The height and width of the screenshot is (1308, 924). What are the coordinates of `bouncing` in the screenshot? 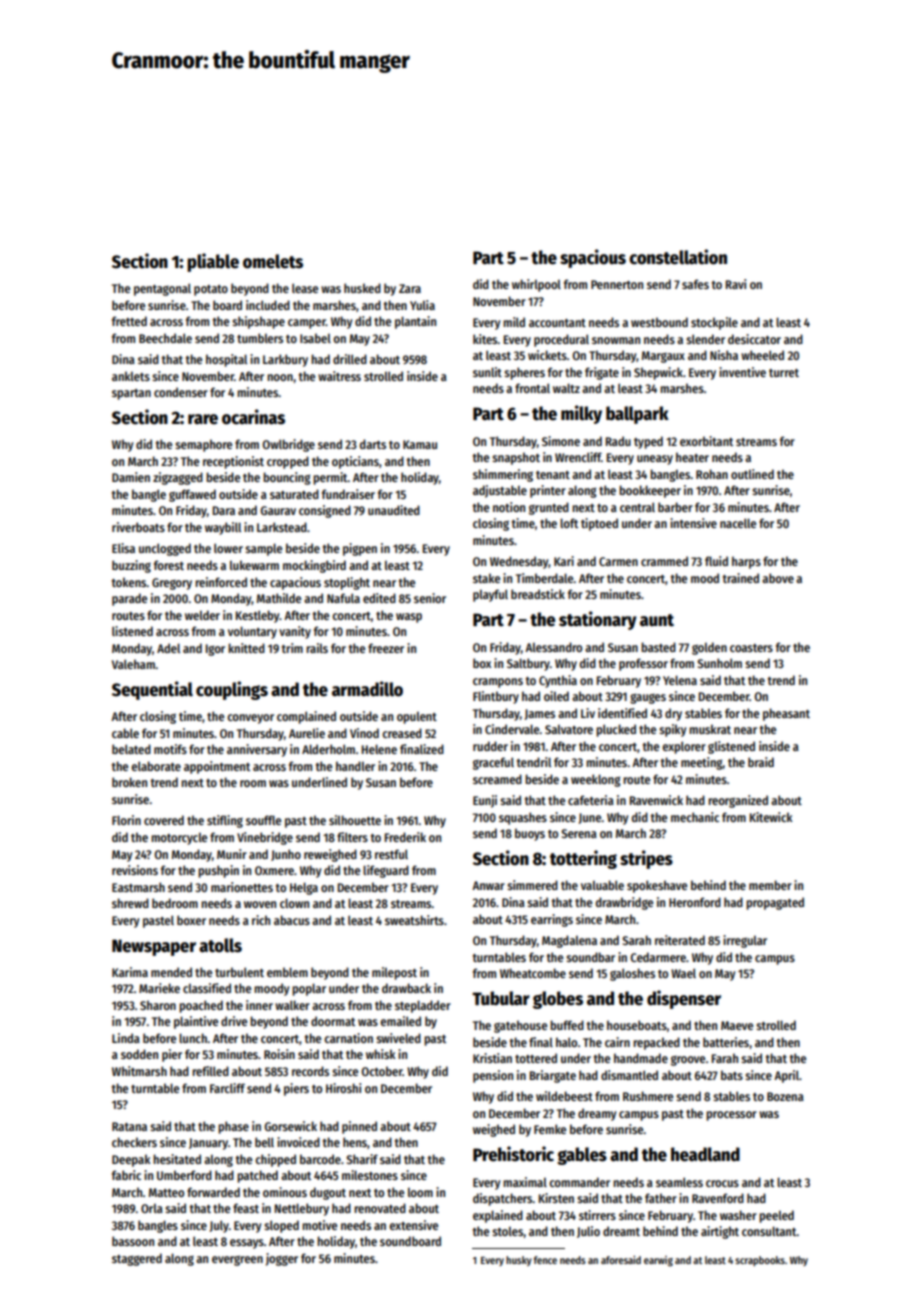 It's located at (287, 478).
